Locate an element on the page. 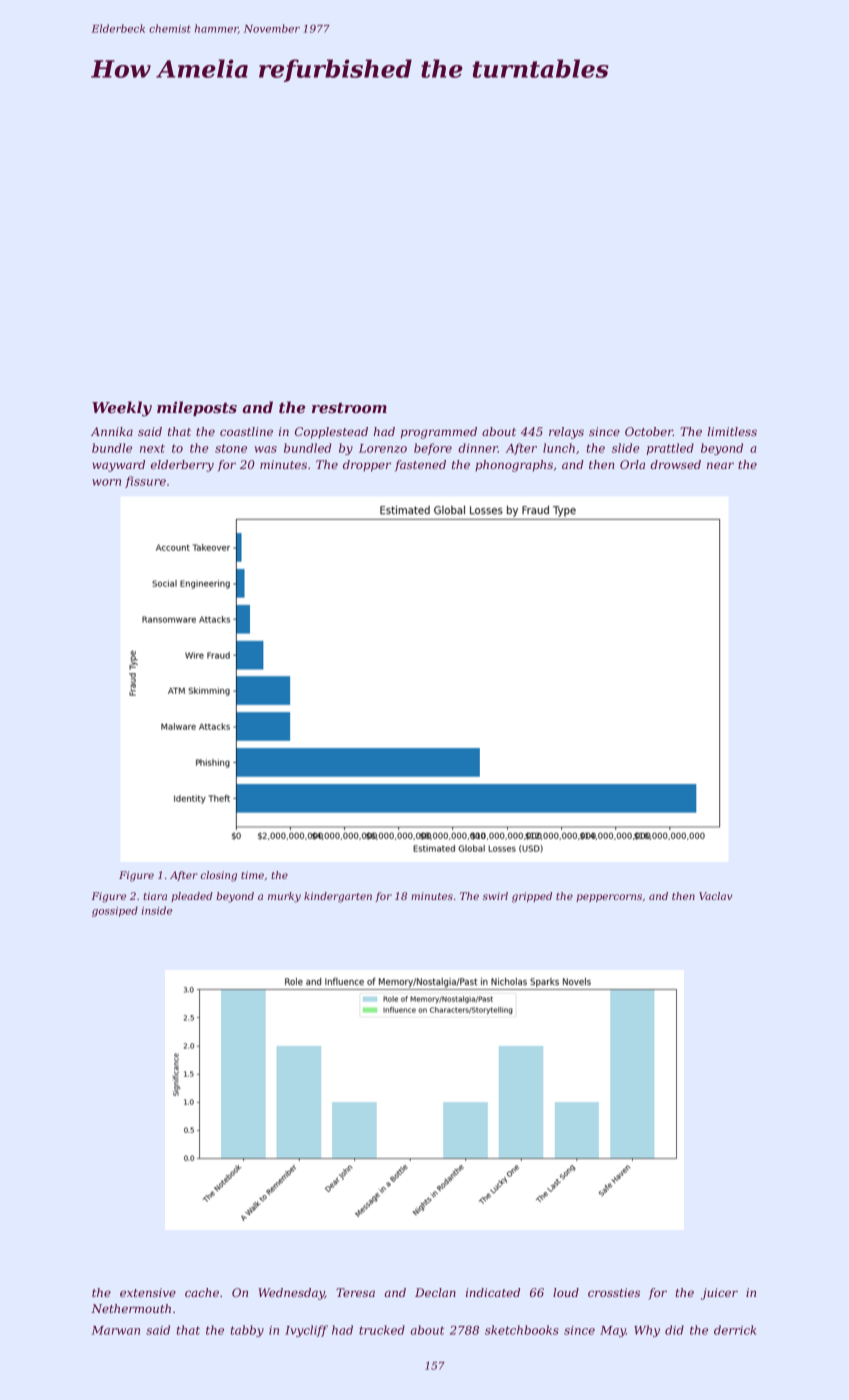 The height and width of the image is (1400, 849). restroom is located at coordinates (349, 408).
